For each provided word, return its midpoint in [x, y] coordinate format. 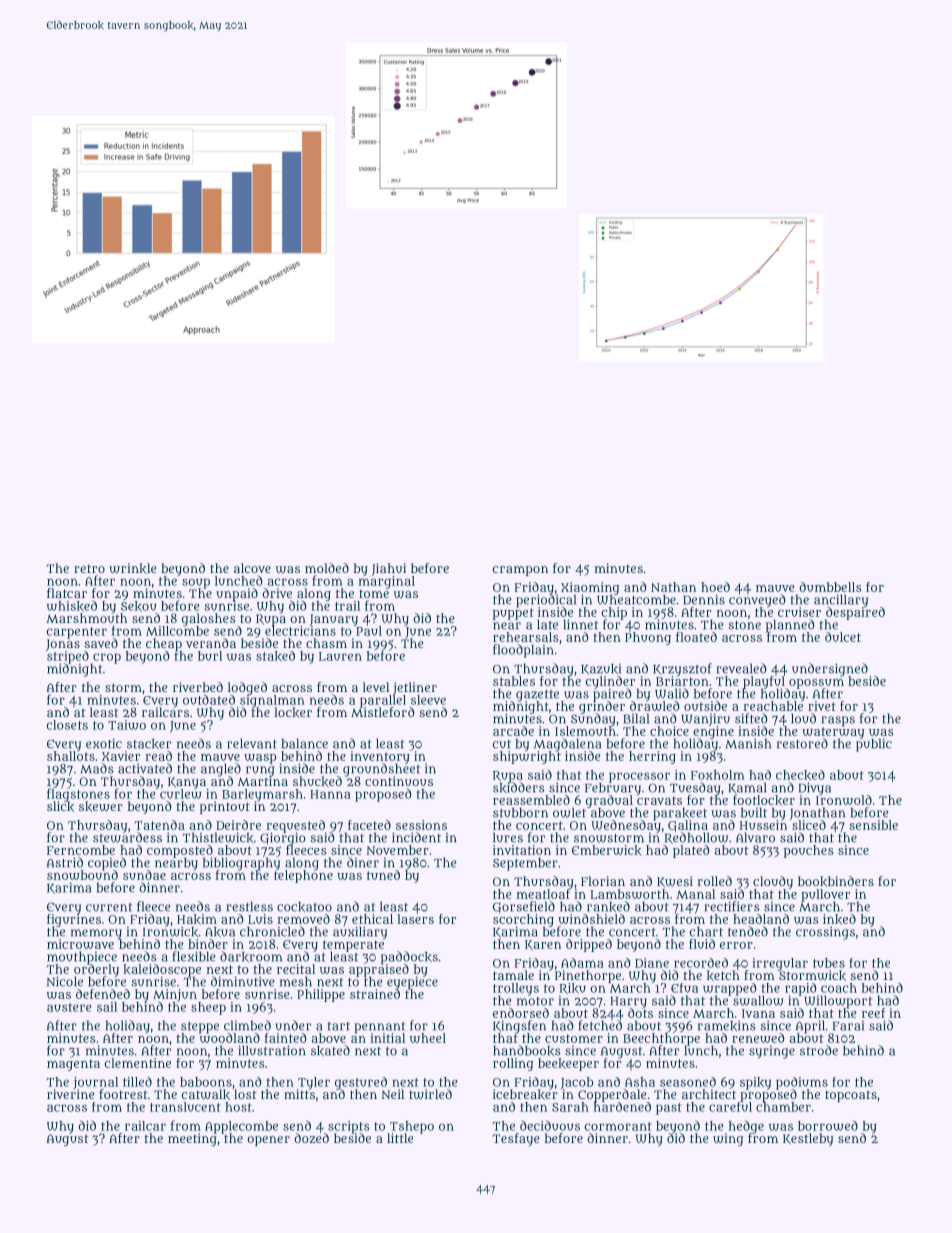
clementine [138, 1063]
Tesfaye [516, 1139]
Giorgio [283, 839]
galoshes [209, 619]
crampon [520, 571]
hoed [715, 587]
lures [508, 837]
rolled [715, 881]
